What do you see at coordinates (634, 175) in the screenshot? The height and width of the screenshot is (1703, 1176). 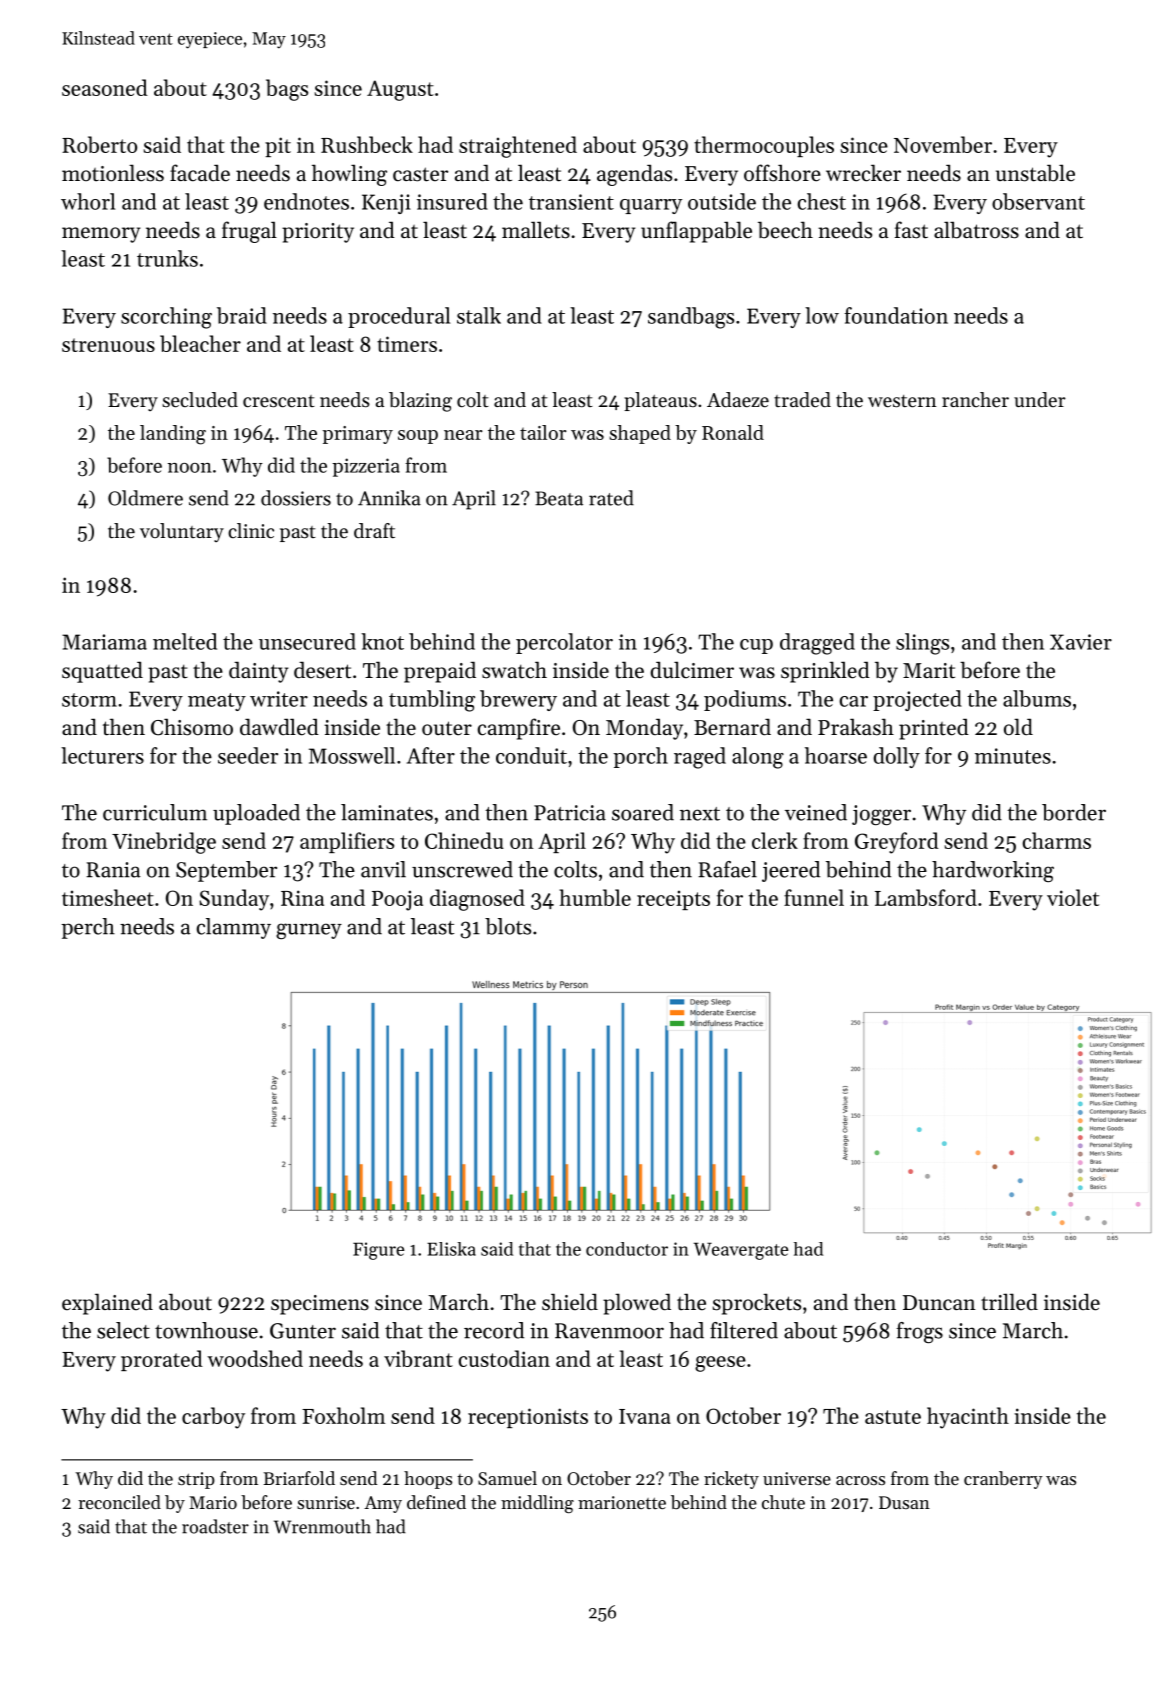 I see `agendas` at bounding box center [634, 175].
